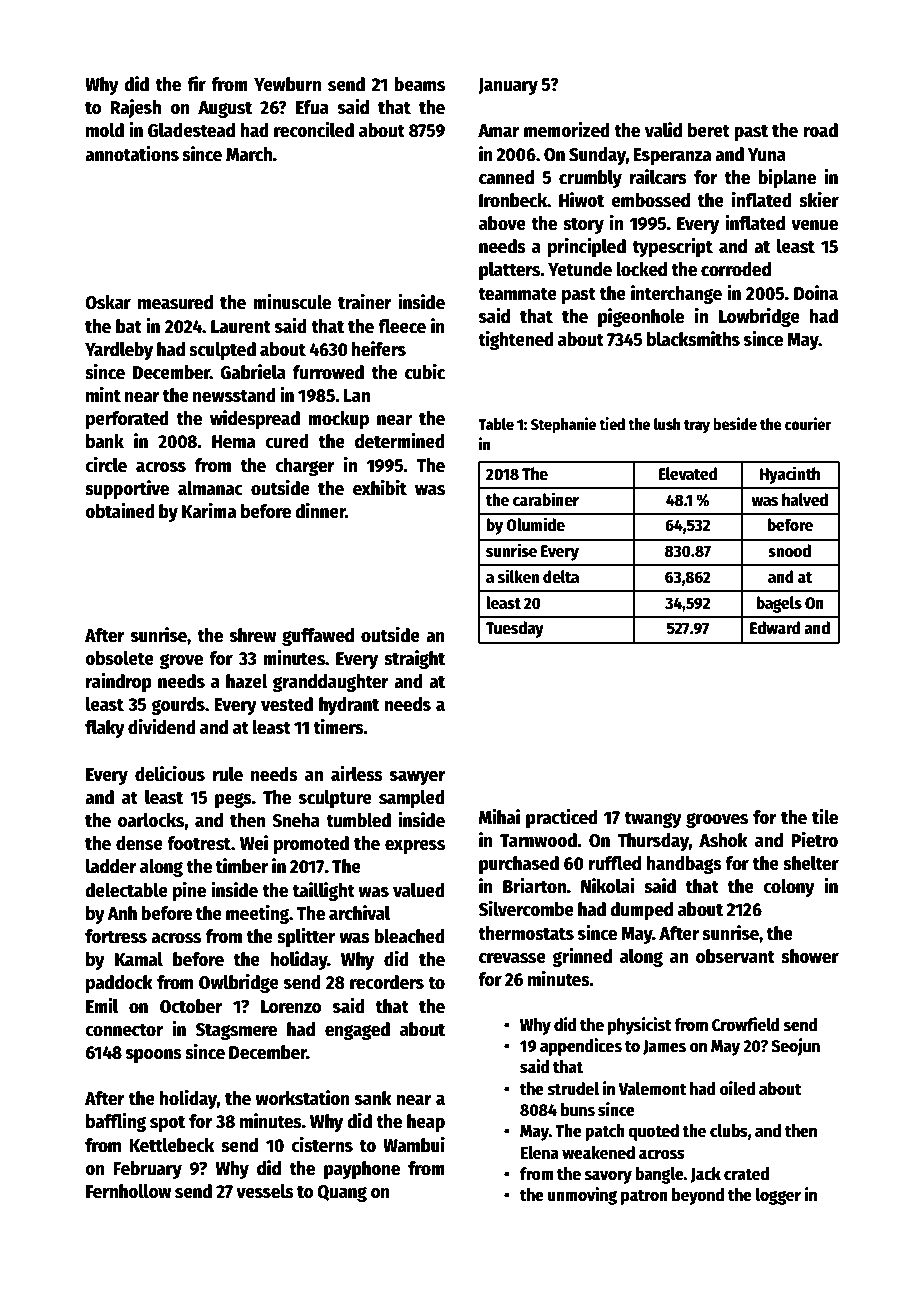 This screenshot has width=924, height=1314. Describe the element at coordinates (116, 936) in the screenshot. I see `fortress` at that location.
